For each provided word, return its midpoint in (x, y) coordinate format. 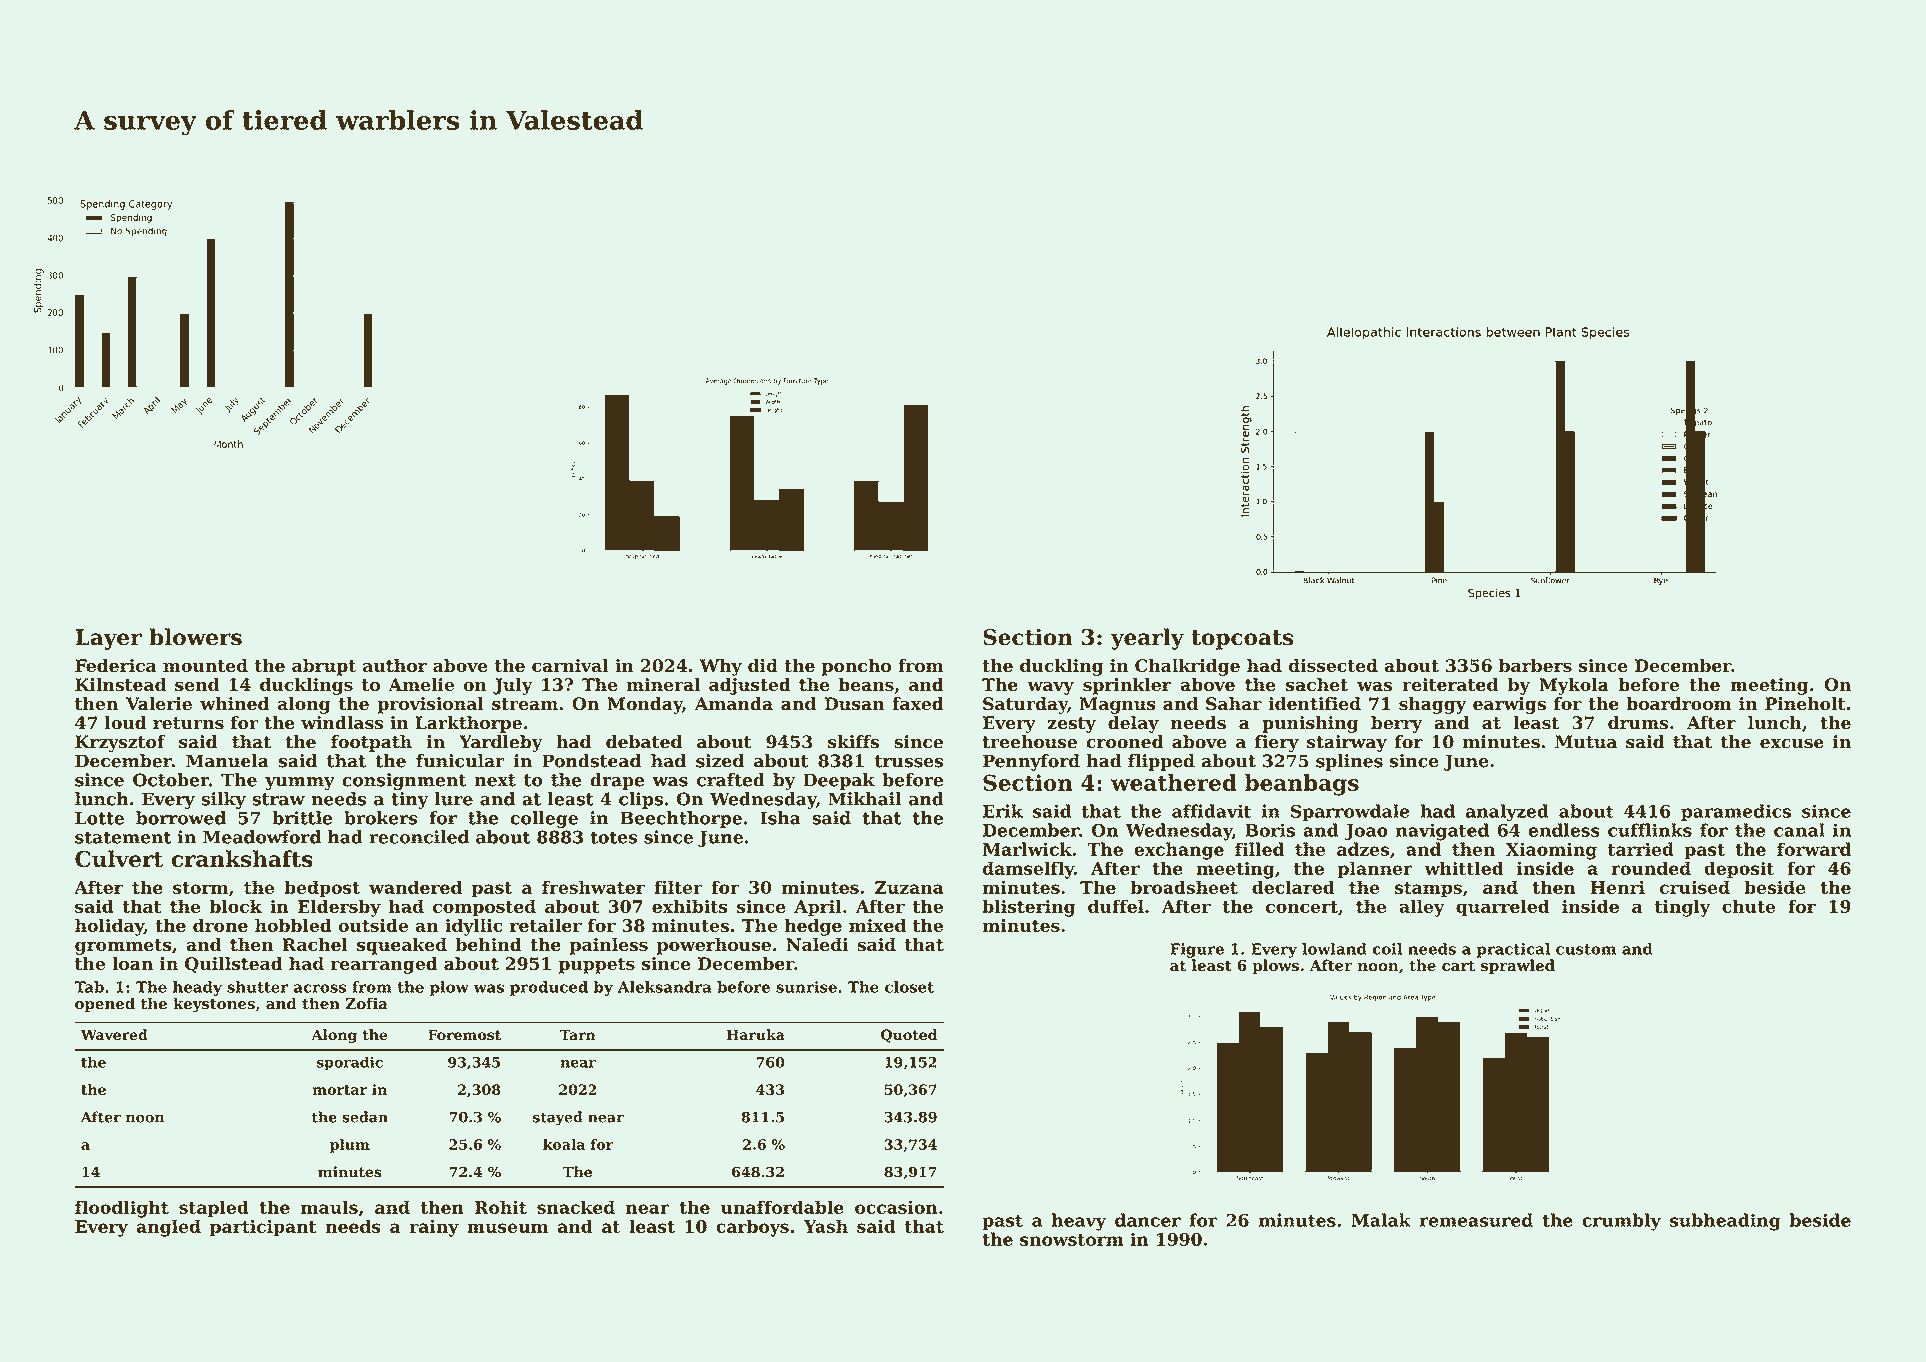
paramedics (1736, 813)
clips (641, 800)
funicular (460, 761)
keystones (214, 1005)
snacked (576, 1207)
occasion (896, 1207)
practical (1513, 950)
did (763, 665)
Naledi (817, 944)
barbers (1535, 665)
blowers (195, 637)
